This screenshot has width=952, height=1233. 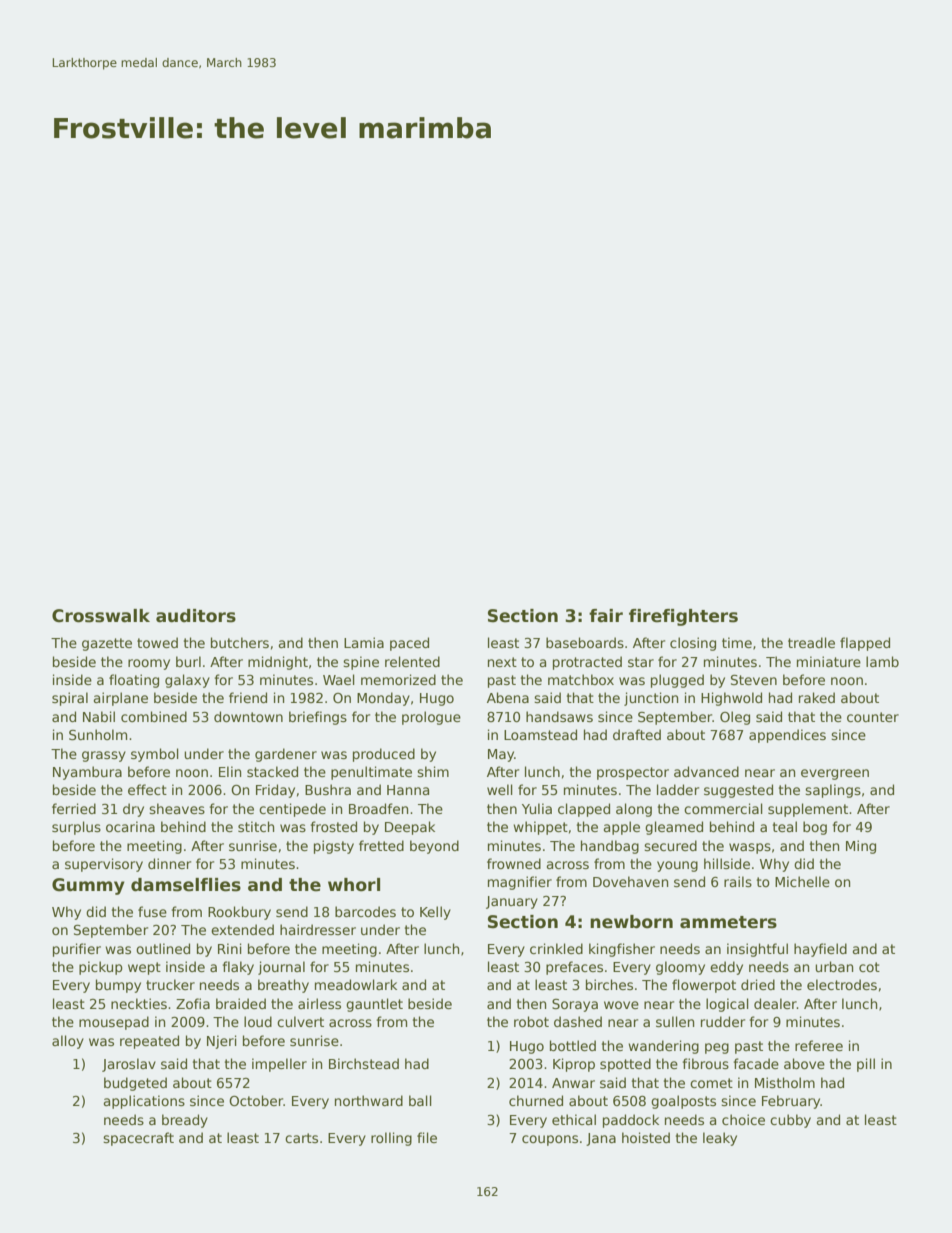 I want to click on rolling, so click(x=391, y=1139).
